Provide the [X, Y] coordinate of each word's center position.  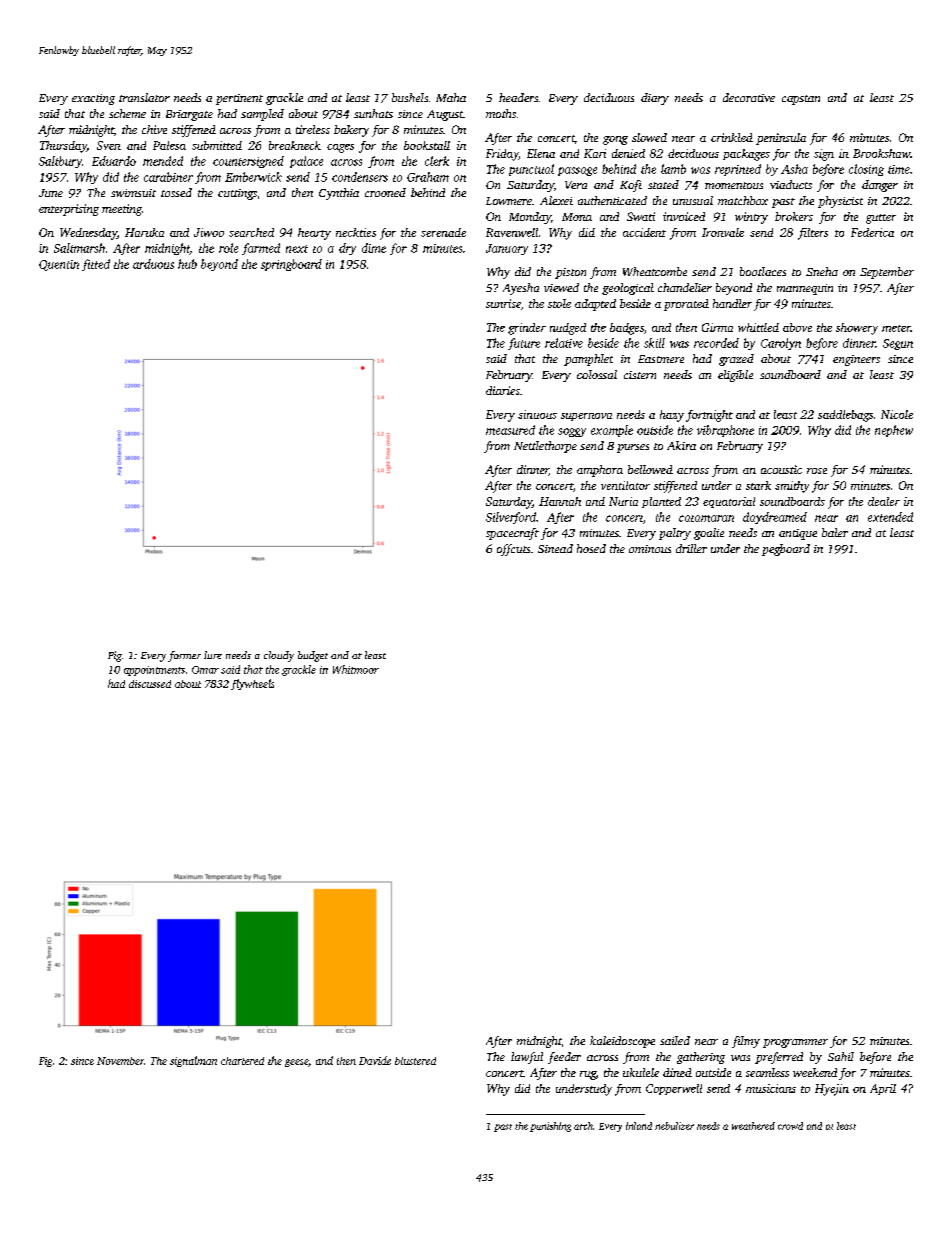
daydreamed [775, 518]
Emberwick [253, 177]
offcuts [513, 550]
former [184, 656]
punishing [550, 1127]
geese [296, 1063]
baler [835, 532]
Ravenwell [512, 232]
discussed [150, 684]
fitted [96, 265]
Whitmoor [356, 669]
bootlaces [763, 271]
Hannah [560, 501]
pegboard [786, 550]
